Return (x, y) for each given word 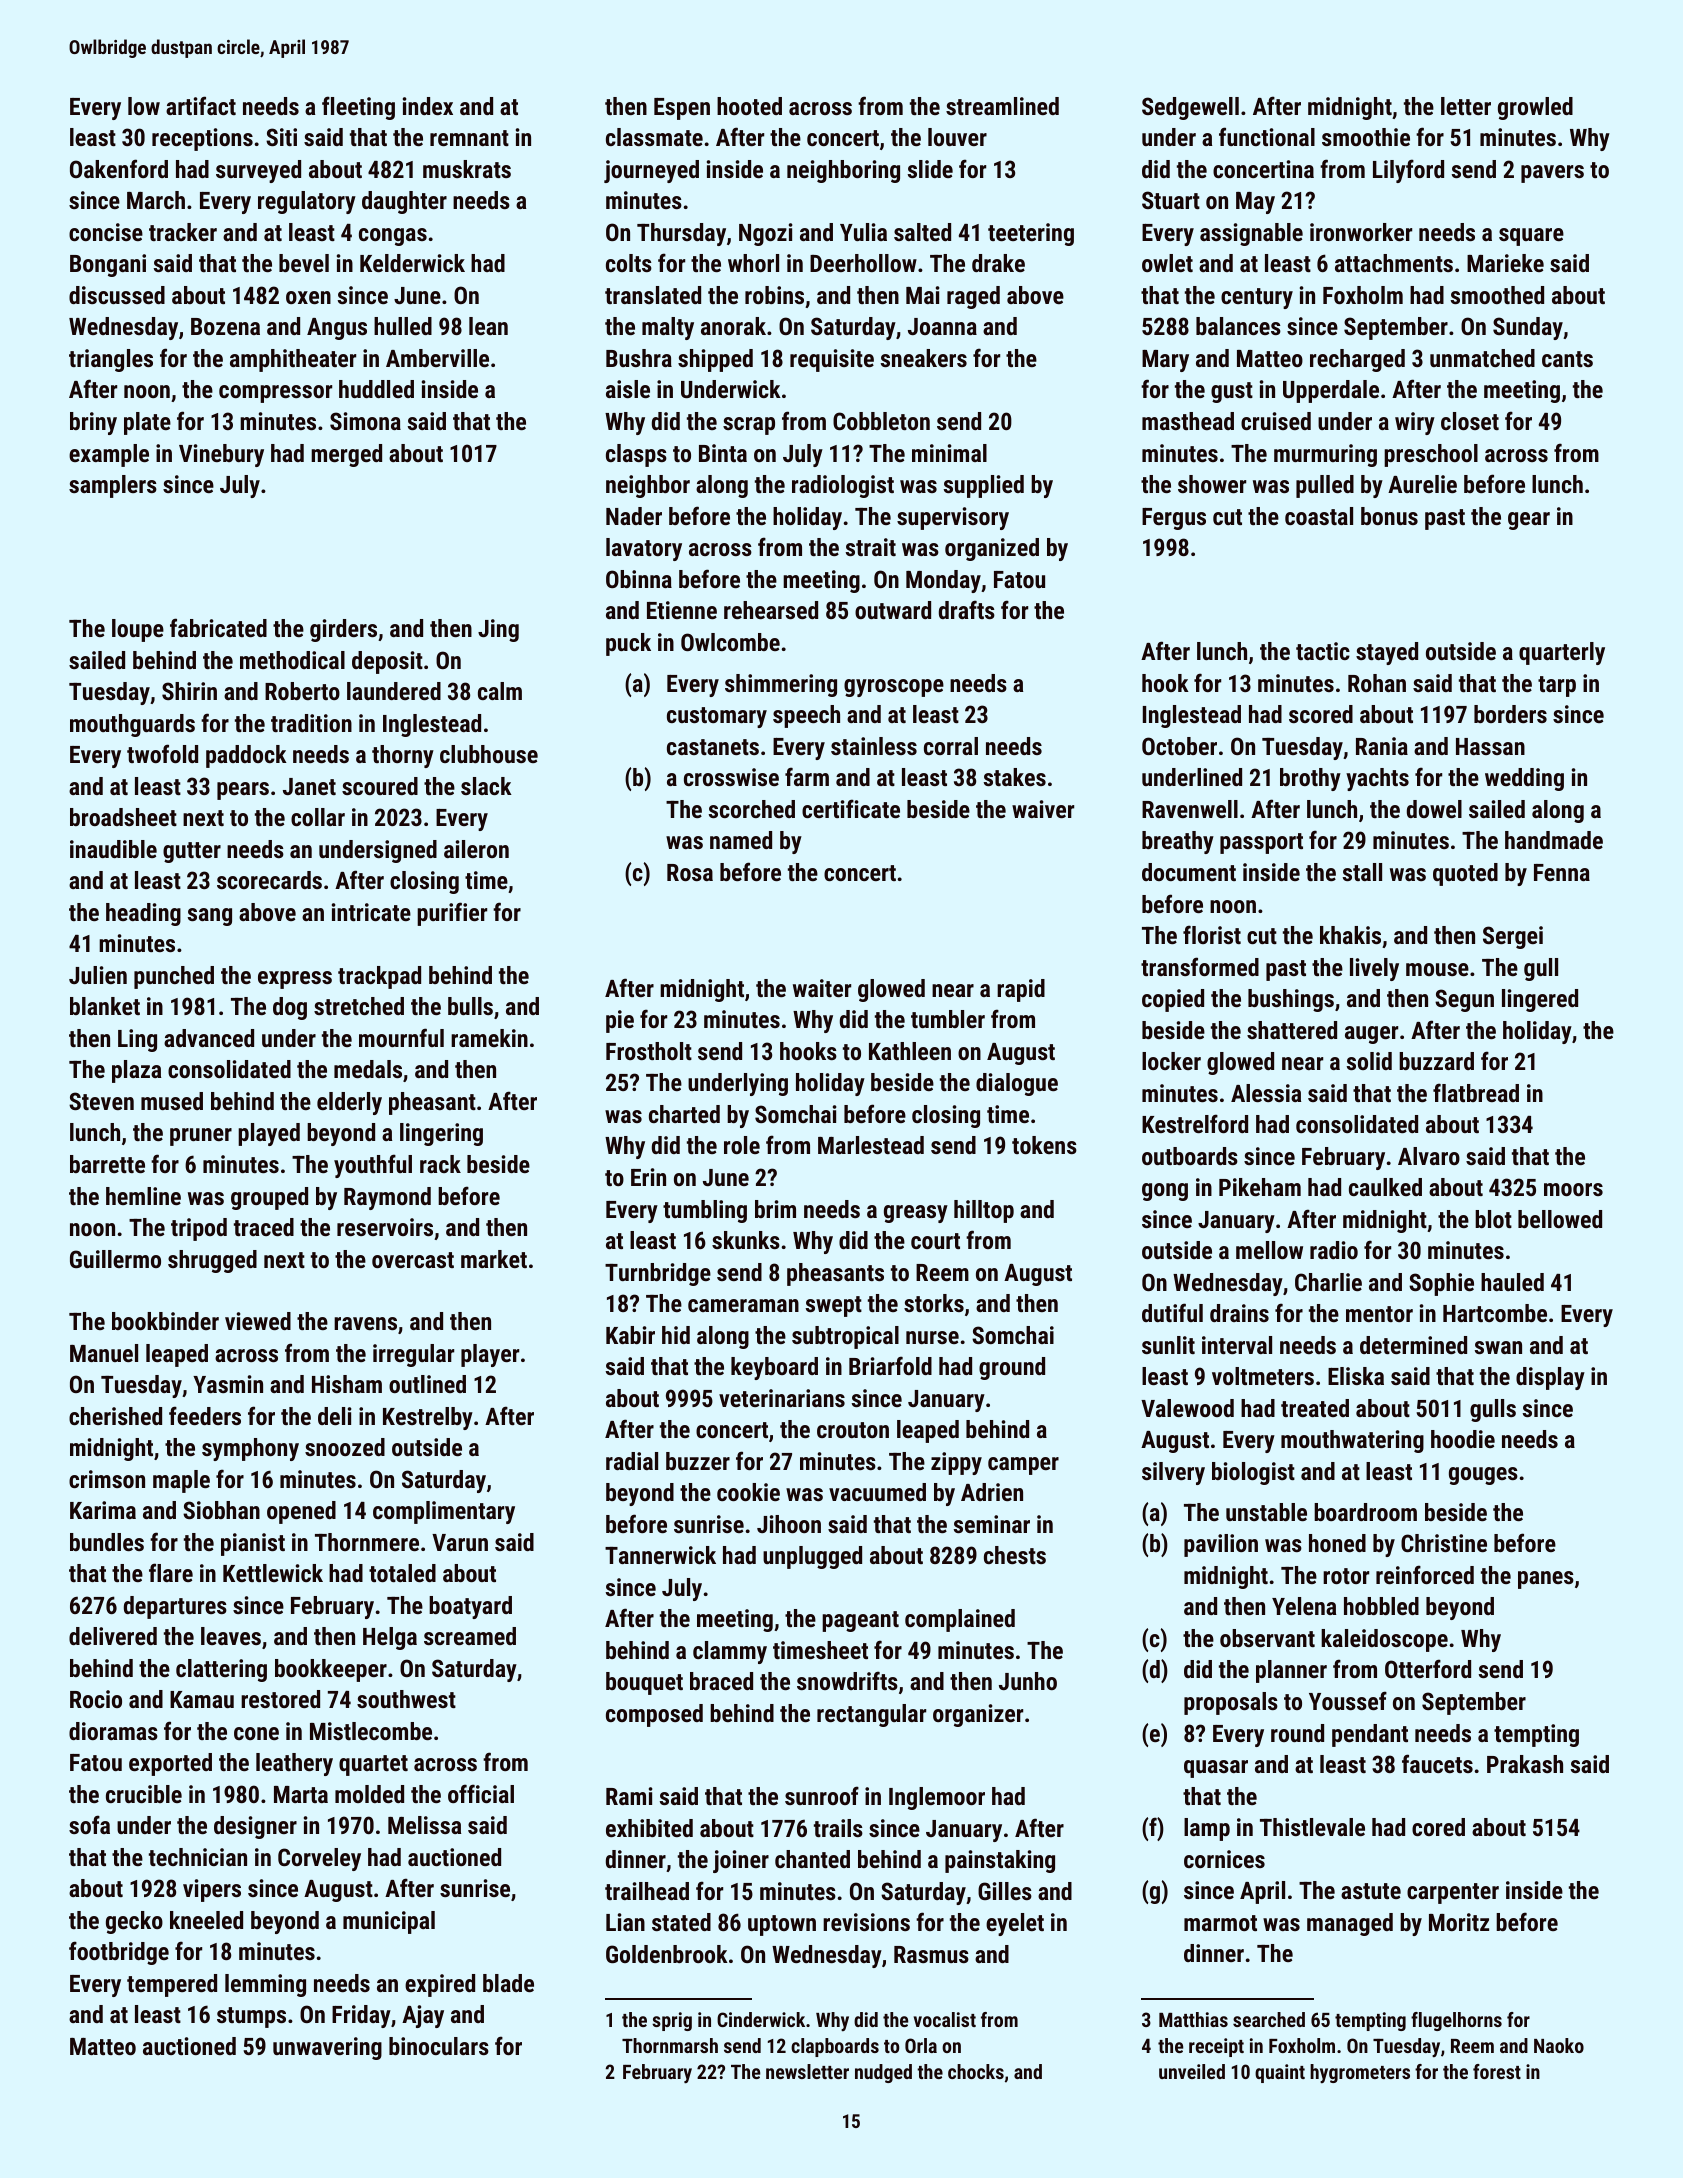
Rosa (690, 872)
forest (1497, 2071)
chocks (976, 2071)
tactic (1323, 651)
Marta (301, 1794)
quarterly (1562, 653)
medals (368, 1069)
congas (393, 237)
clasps (636, 455)
